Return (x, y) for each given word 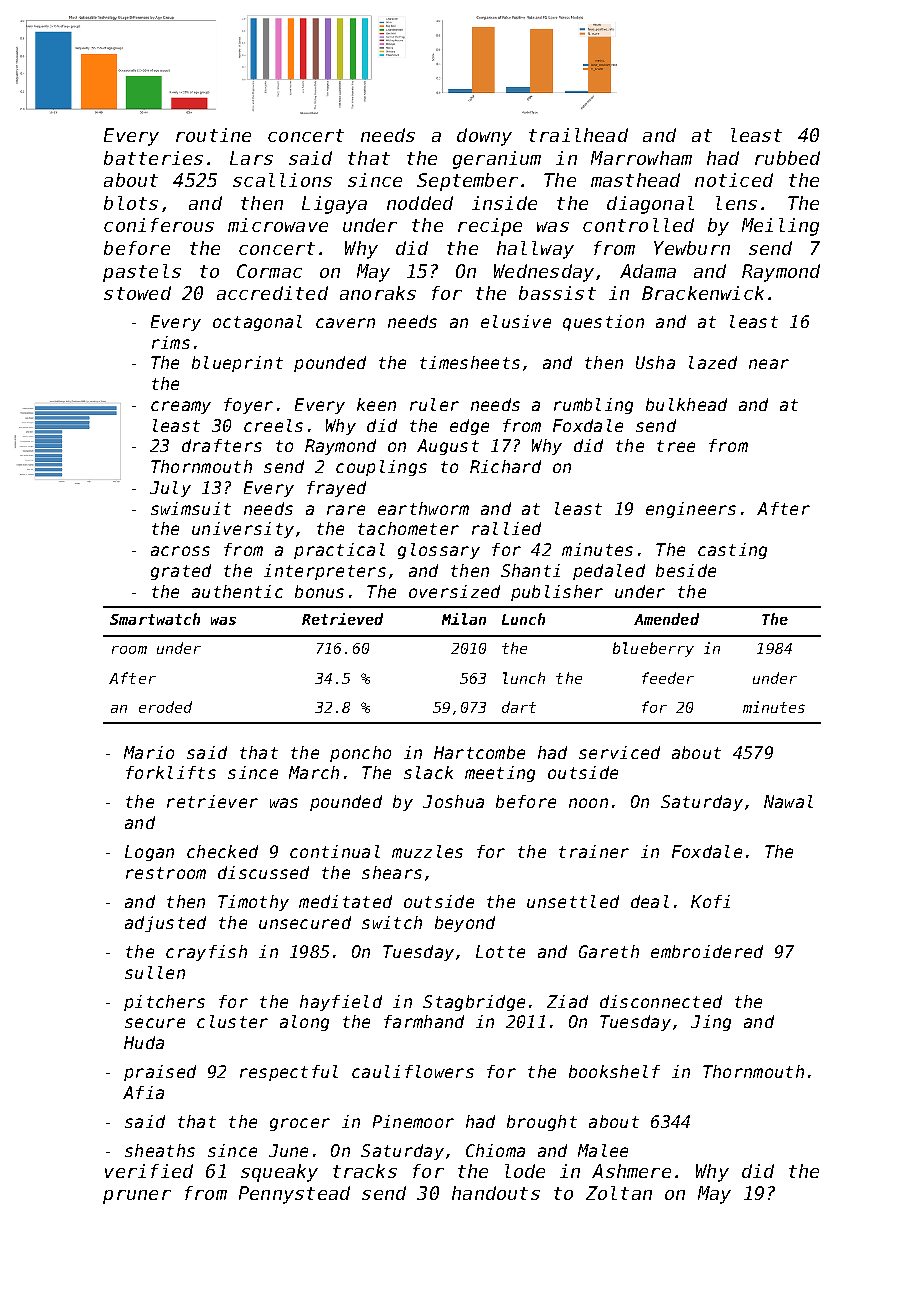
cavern (345, 323)
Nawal (788, 801)
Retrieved (342, 619)
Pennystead (294, 1195)
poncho (360, 754)
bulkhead (686, 404)
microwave (278, 225)
